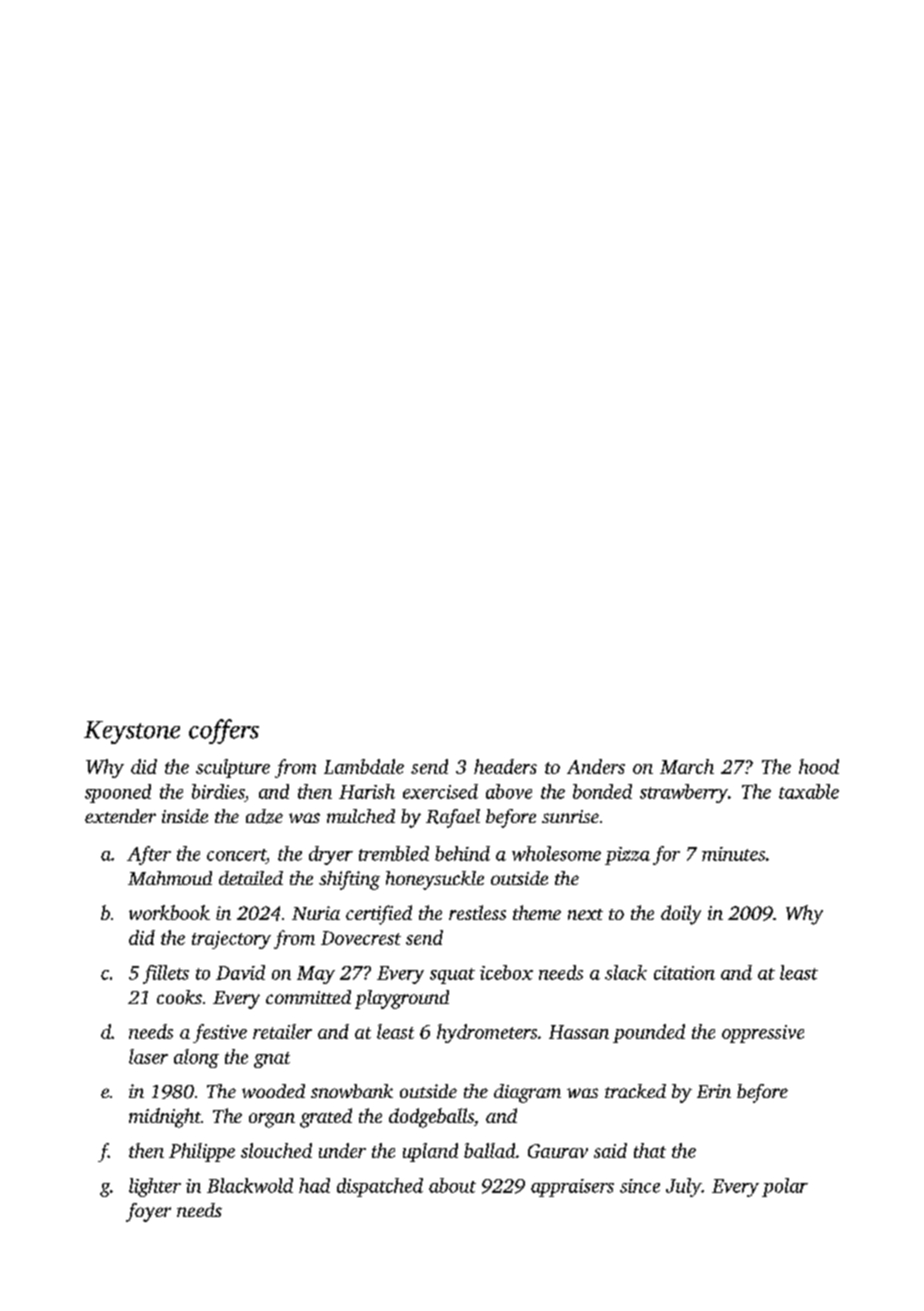  I want to click on Blackwold, so click(250, 1185).
